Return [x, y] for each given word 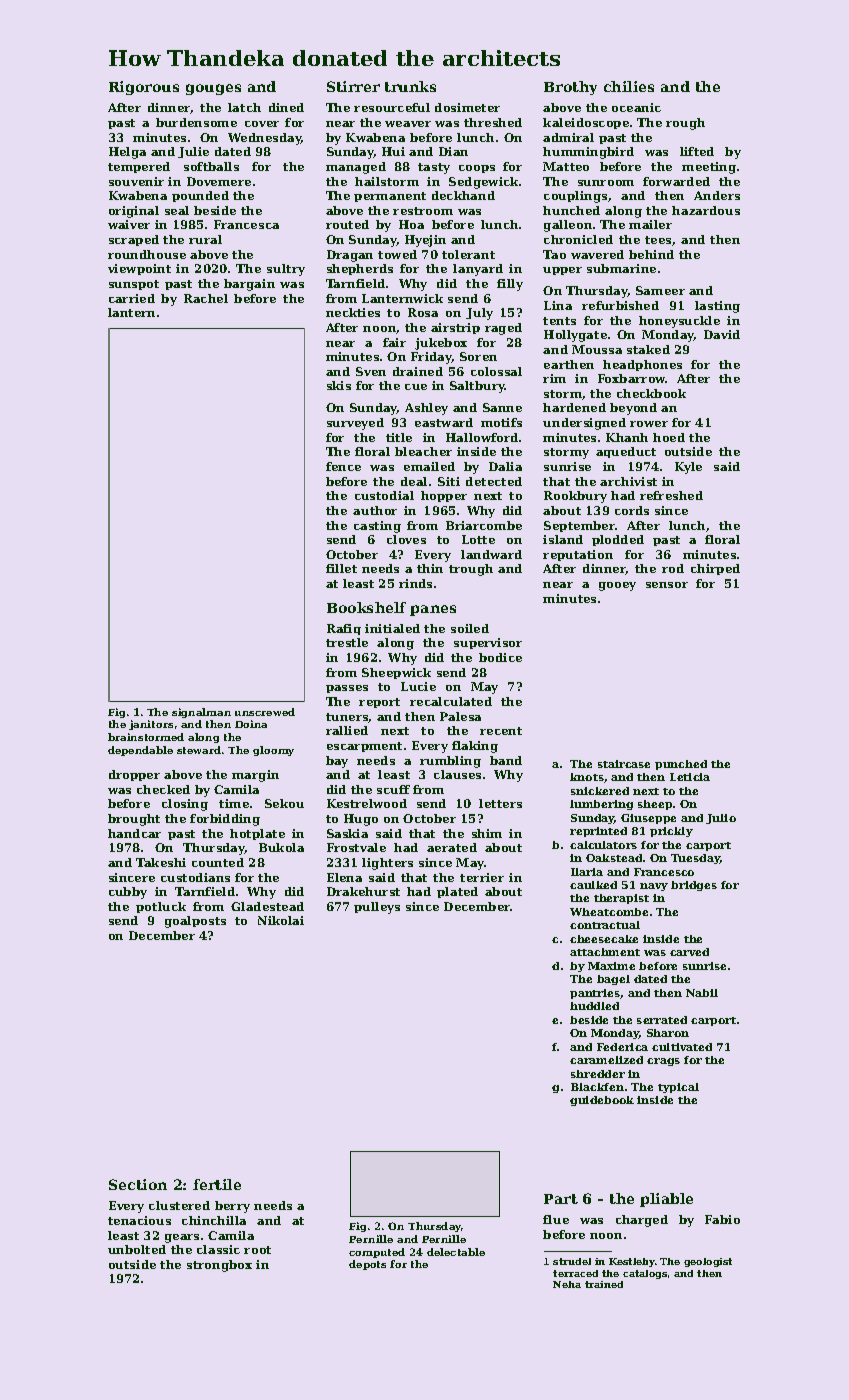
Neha [567, 1284]
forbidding [225, 820]
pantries [595, 994]
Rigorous [144, 88]
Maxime [611, 966]
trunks [410, 86]
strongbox [219, 1266]
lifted [697, 151]
